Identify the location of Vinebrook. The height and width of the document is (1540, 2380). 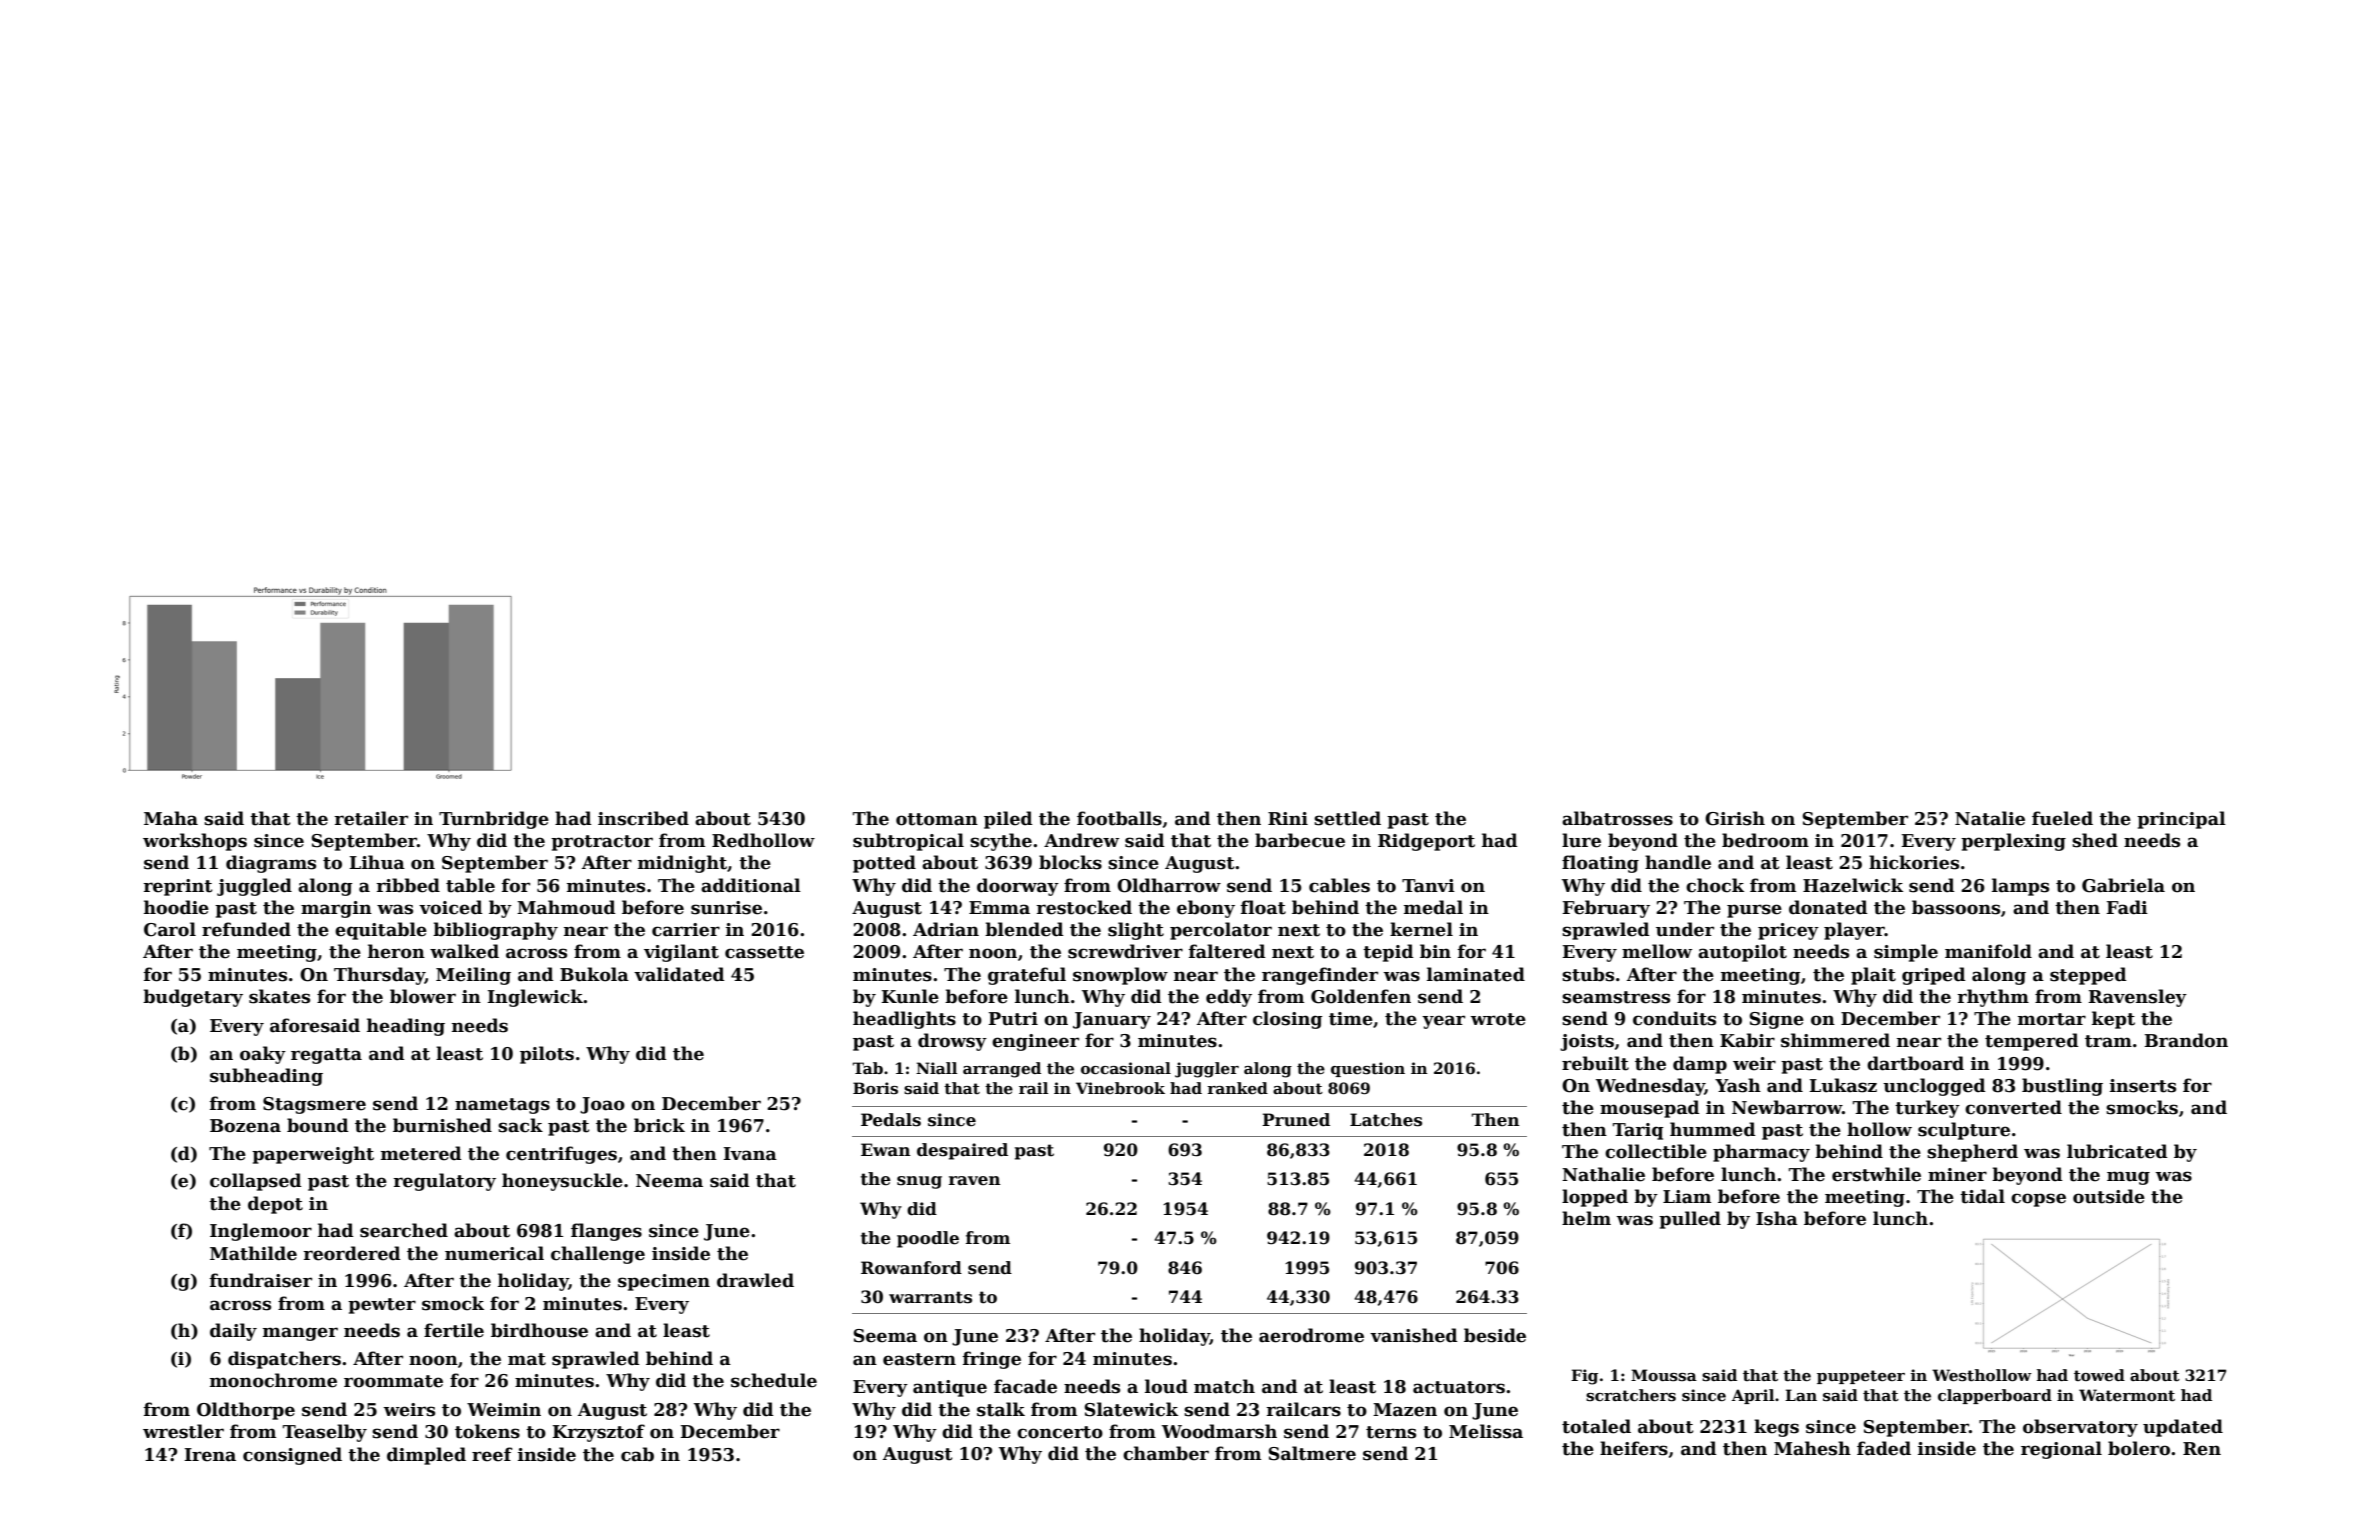
(1120, 1088).
